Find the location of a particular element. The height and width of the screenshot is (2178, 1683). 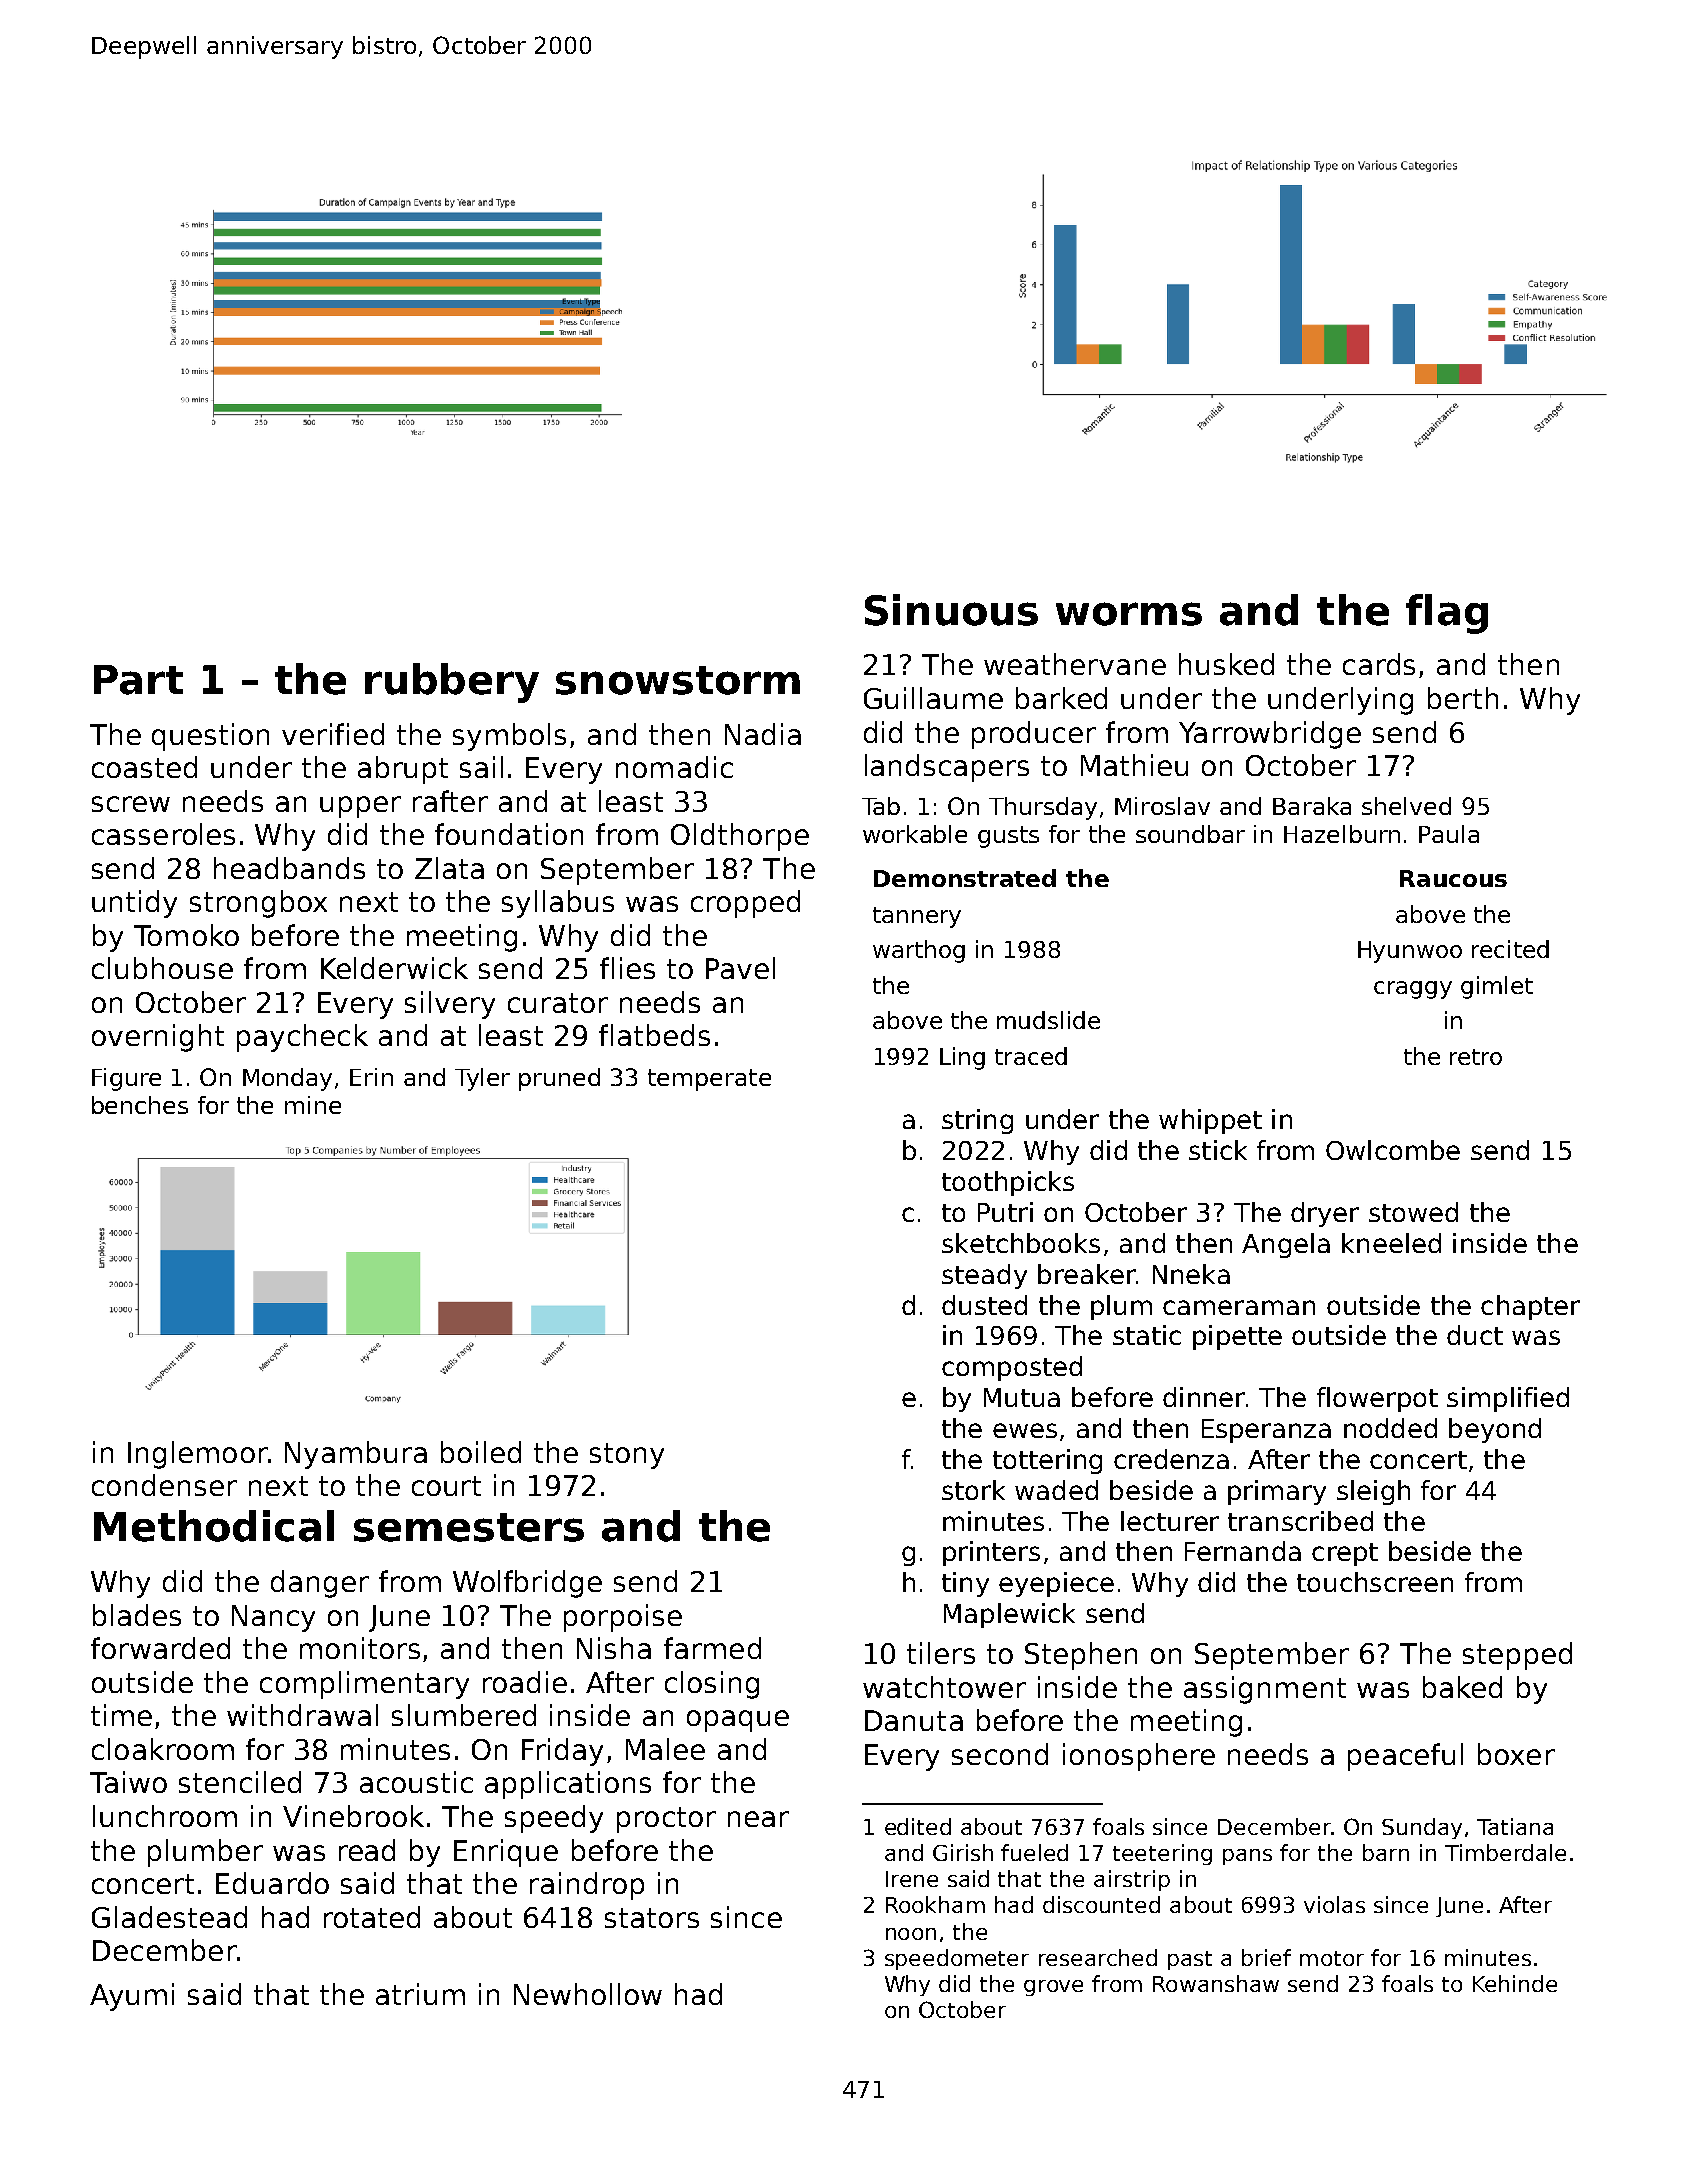

stators is located at coordinates (652, 1918).
